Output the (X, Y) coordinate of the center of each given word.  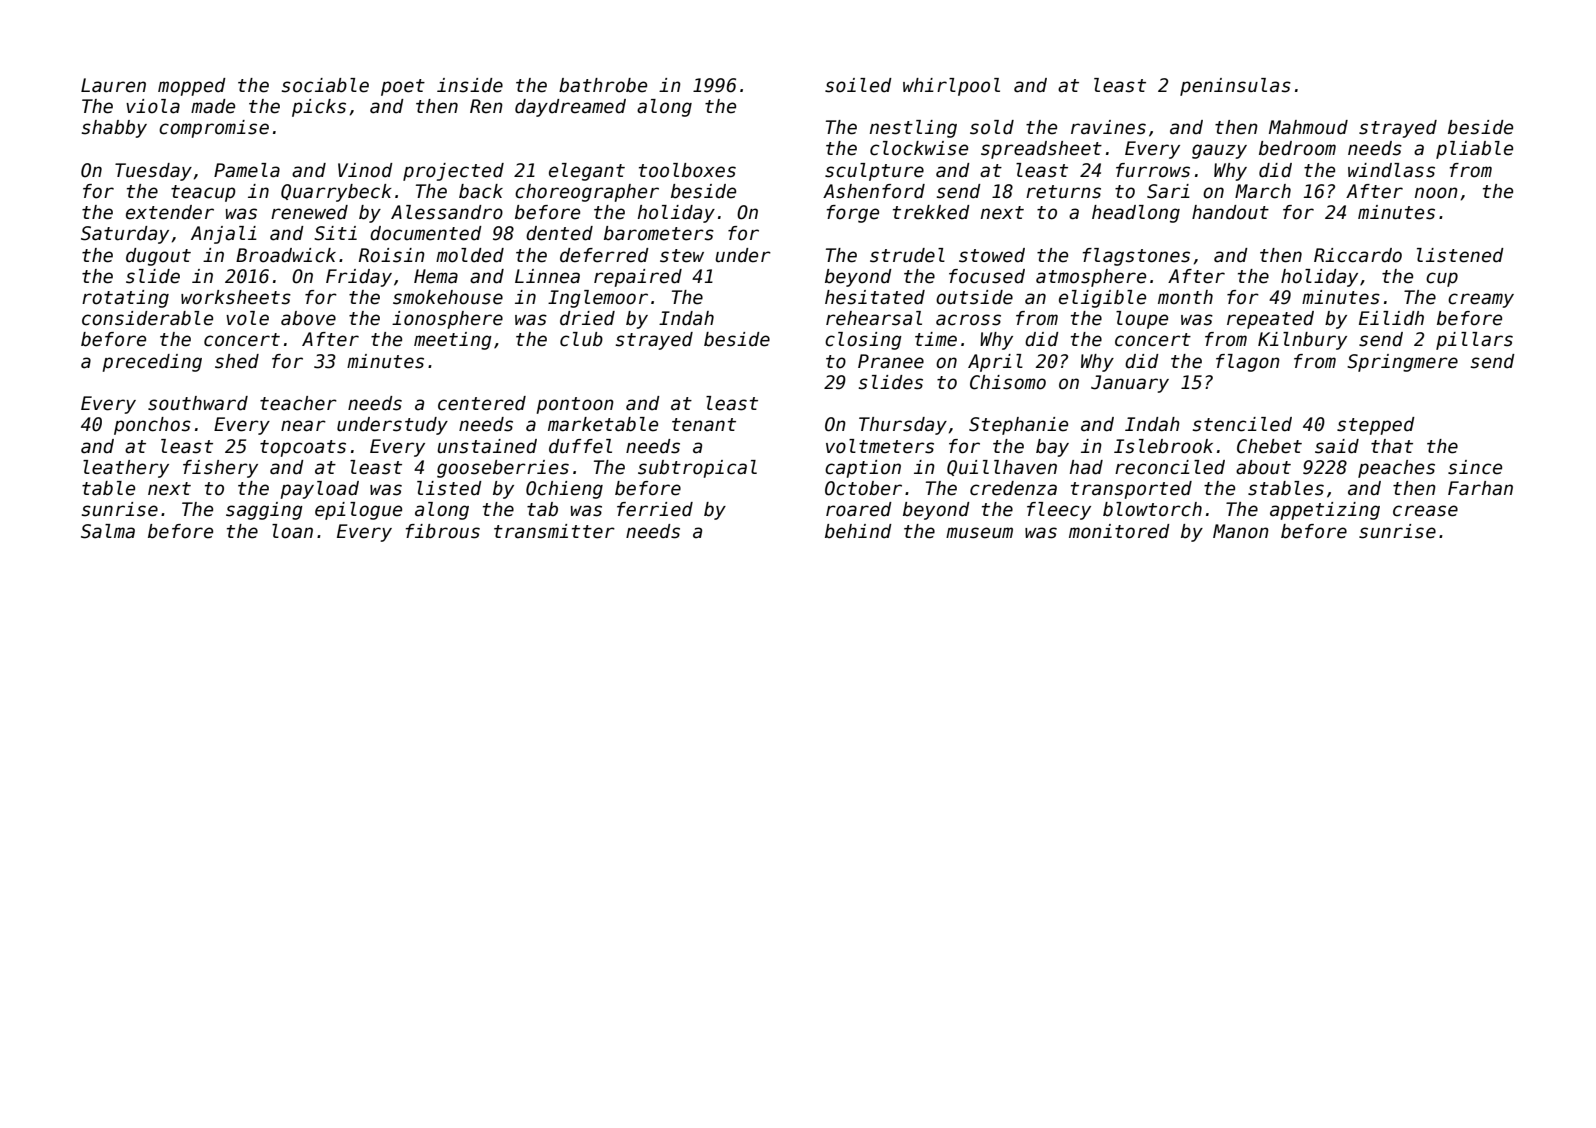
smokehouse (448, 297)
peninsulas (1235, 87)
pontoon (575, 405)
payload (319, 490)
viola (153, 106)
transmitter (554, 531)
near (303, 426)
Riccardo (1358, 255)
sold (992, 127)
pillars (1474, 341)
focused (987, 276)
